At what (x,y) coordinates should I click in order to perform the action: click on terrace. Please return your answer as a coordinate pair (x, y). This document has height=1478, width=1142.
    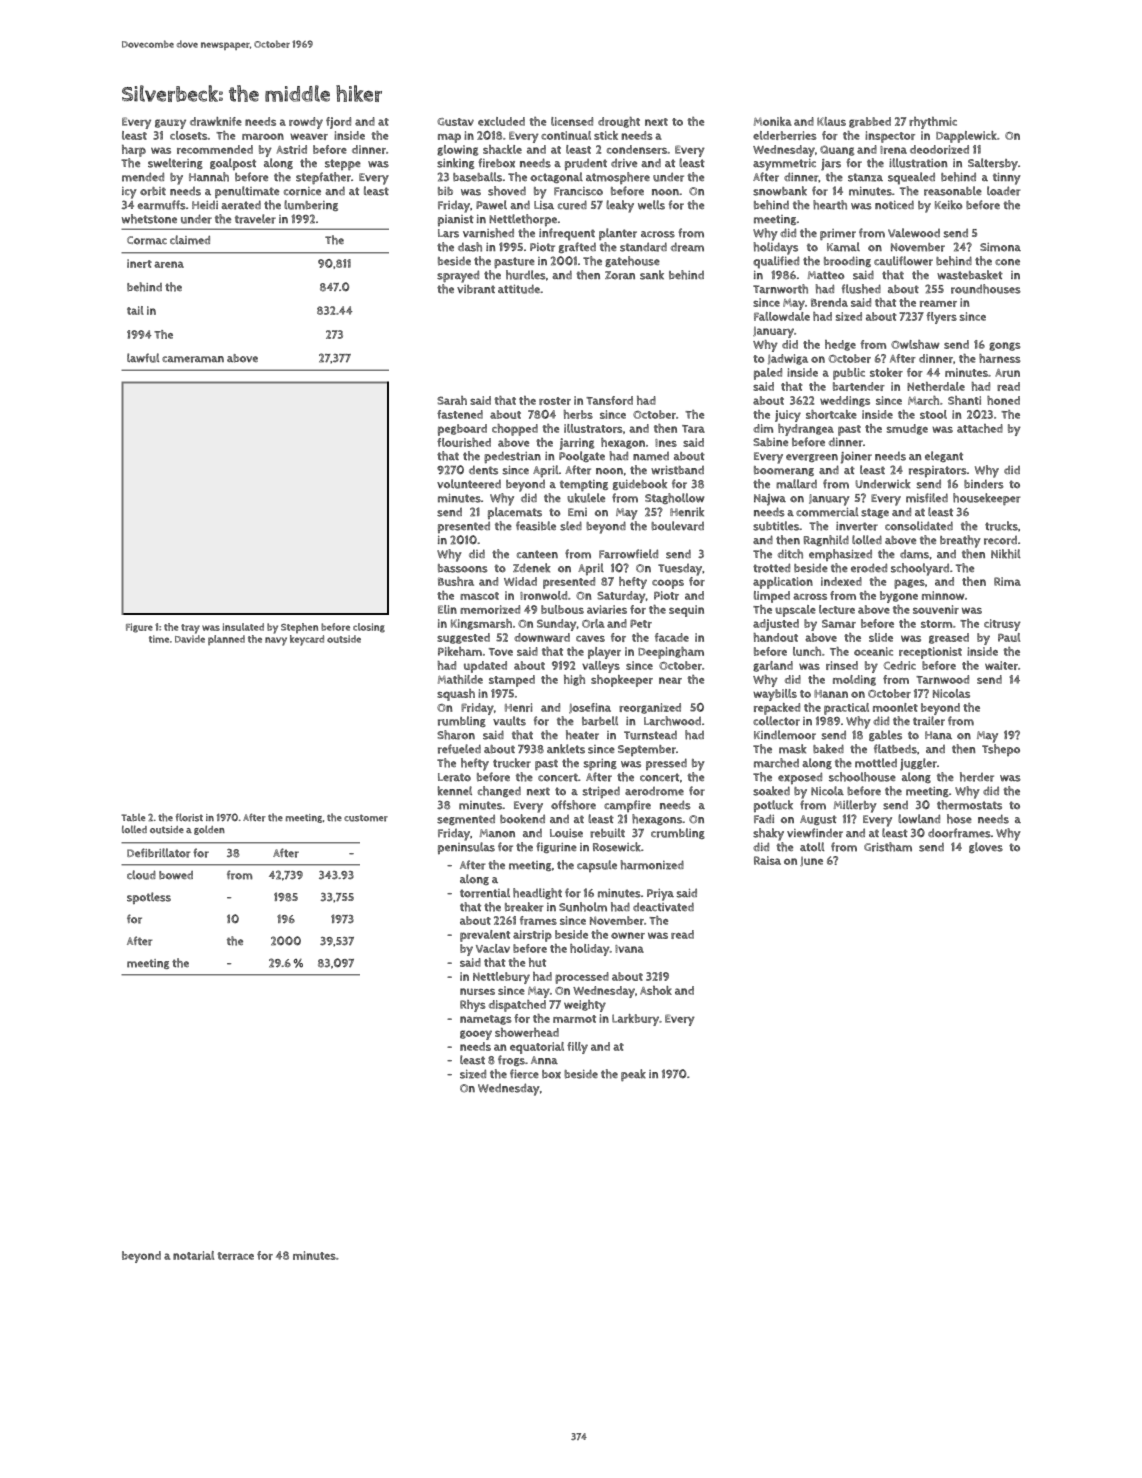
    Looking at the image, I should click on (236, 1256).
